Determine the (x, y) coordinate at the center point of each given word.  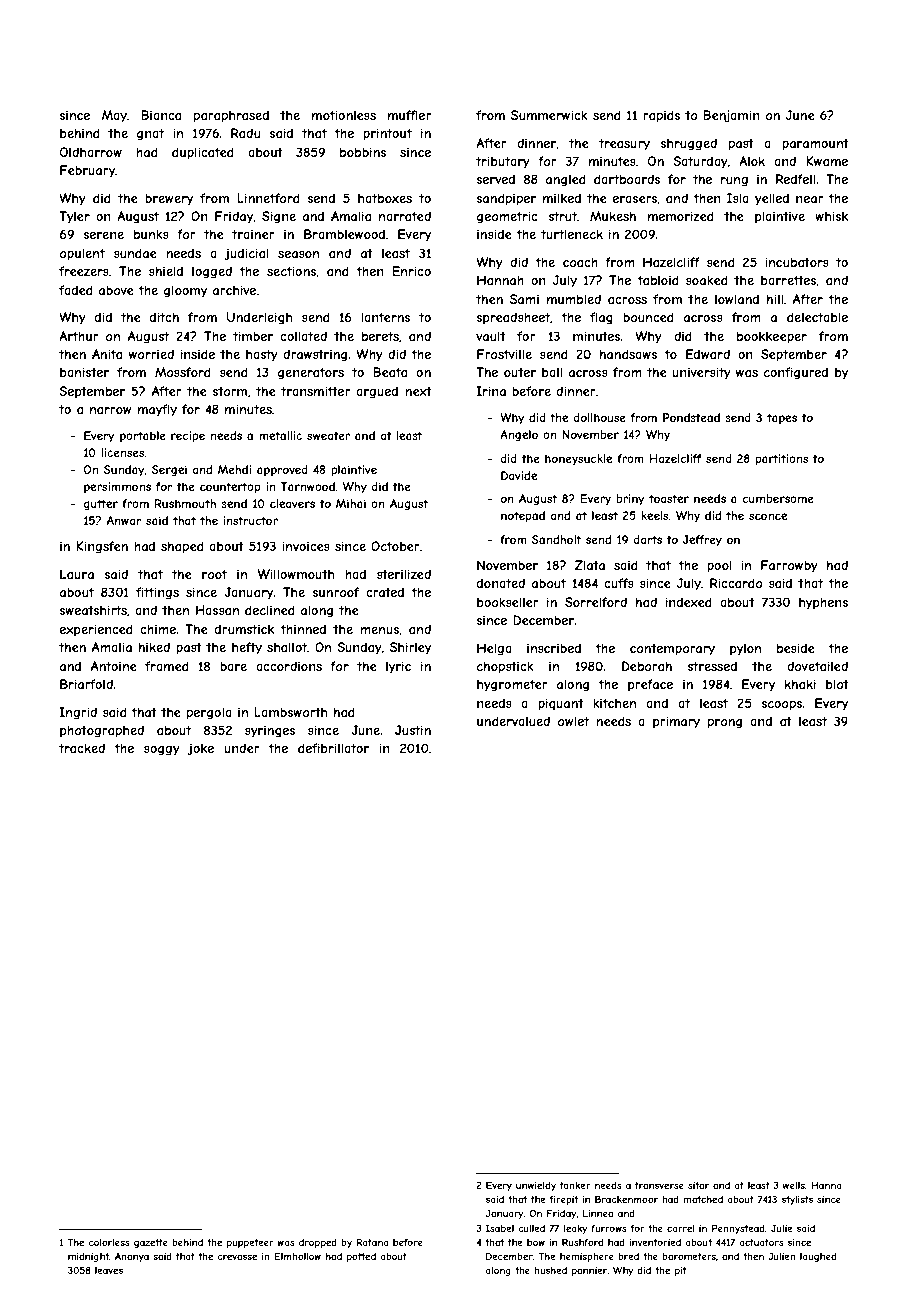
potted (361, 1257)
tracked (82, 748)
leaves (109, 1270)
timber (253, 336)
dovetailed (817, 666)
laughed (818, 1257)
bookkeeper (772, 337)
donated (501, 583)
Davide (519, 475)
